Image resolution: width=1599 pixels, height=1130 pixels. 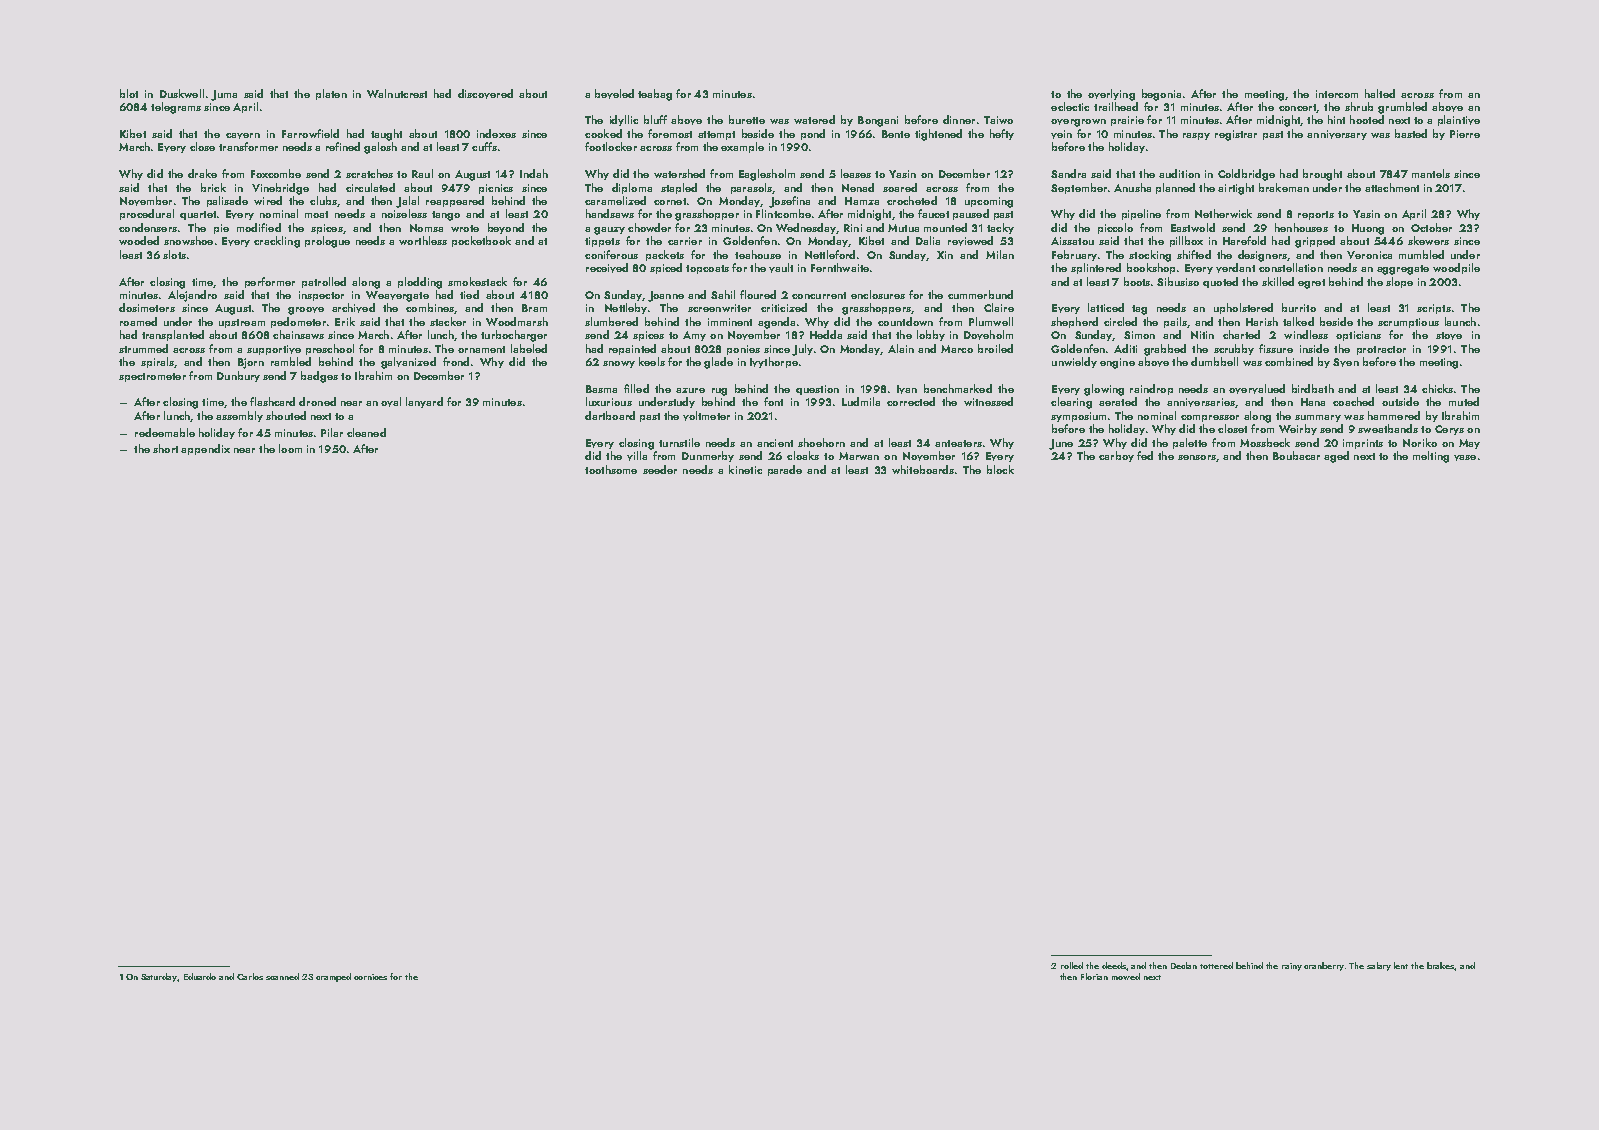 I want to click on deeds, so click(x=1114, y=966).
